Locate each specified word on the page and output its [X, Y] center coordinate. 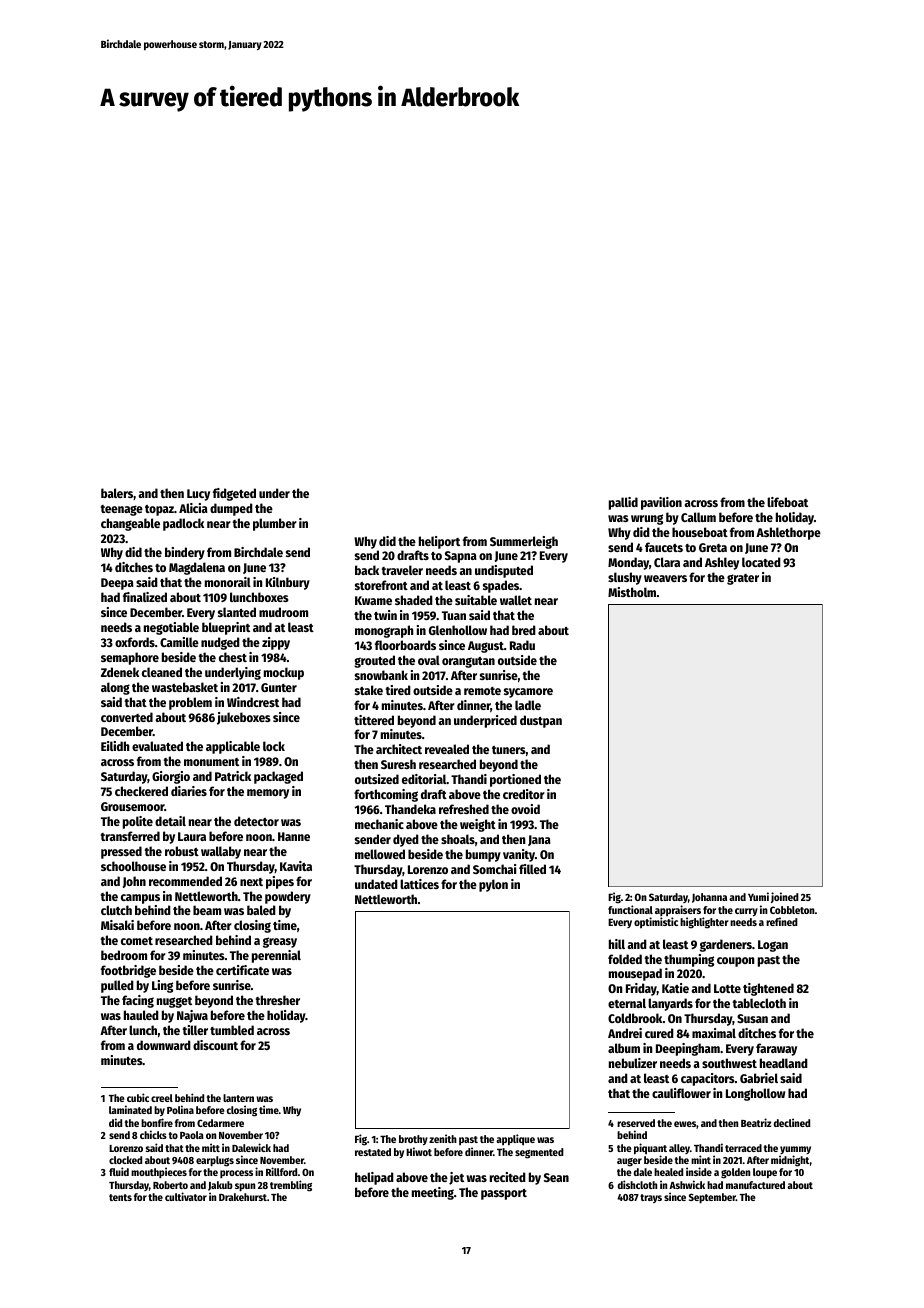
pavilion [661, 503]
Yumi [758, 896]
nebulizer [633, 1063]
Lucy [198, 495]
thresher [278, 1000]
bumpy [483, 855]
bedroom [124, 955]
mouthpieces [159, 1172]
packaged [278, 777]
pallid [623, 503]
